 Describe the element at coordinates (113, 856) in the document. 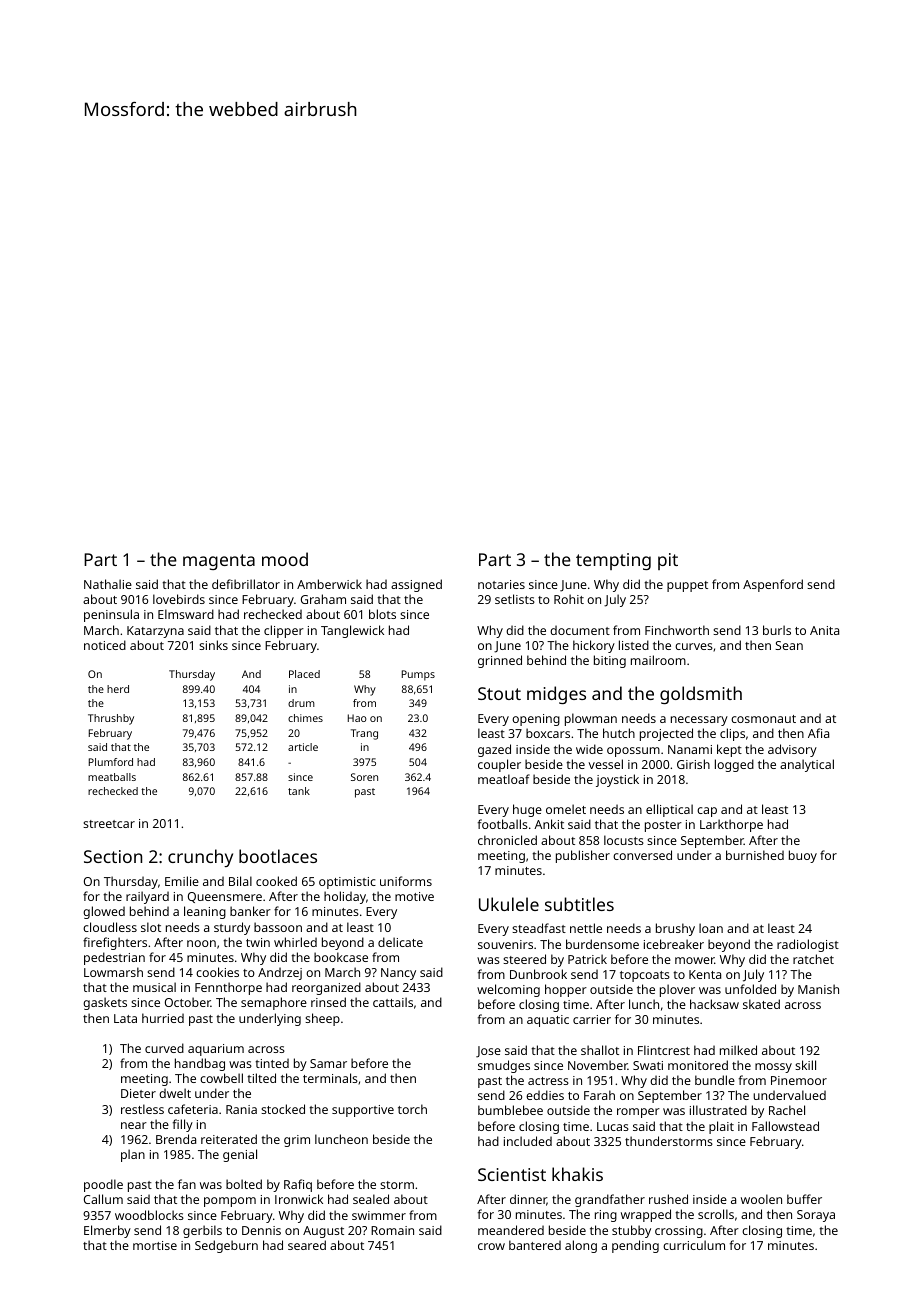

I see `Section` at that location.
